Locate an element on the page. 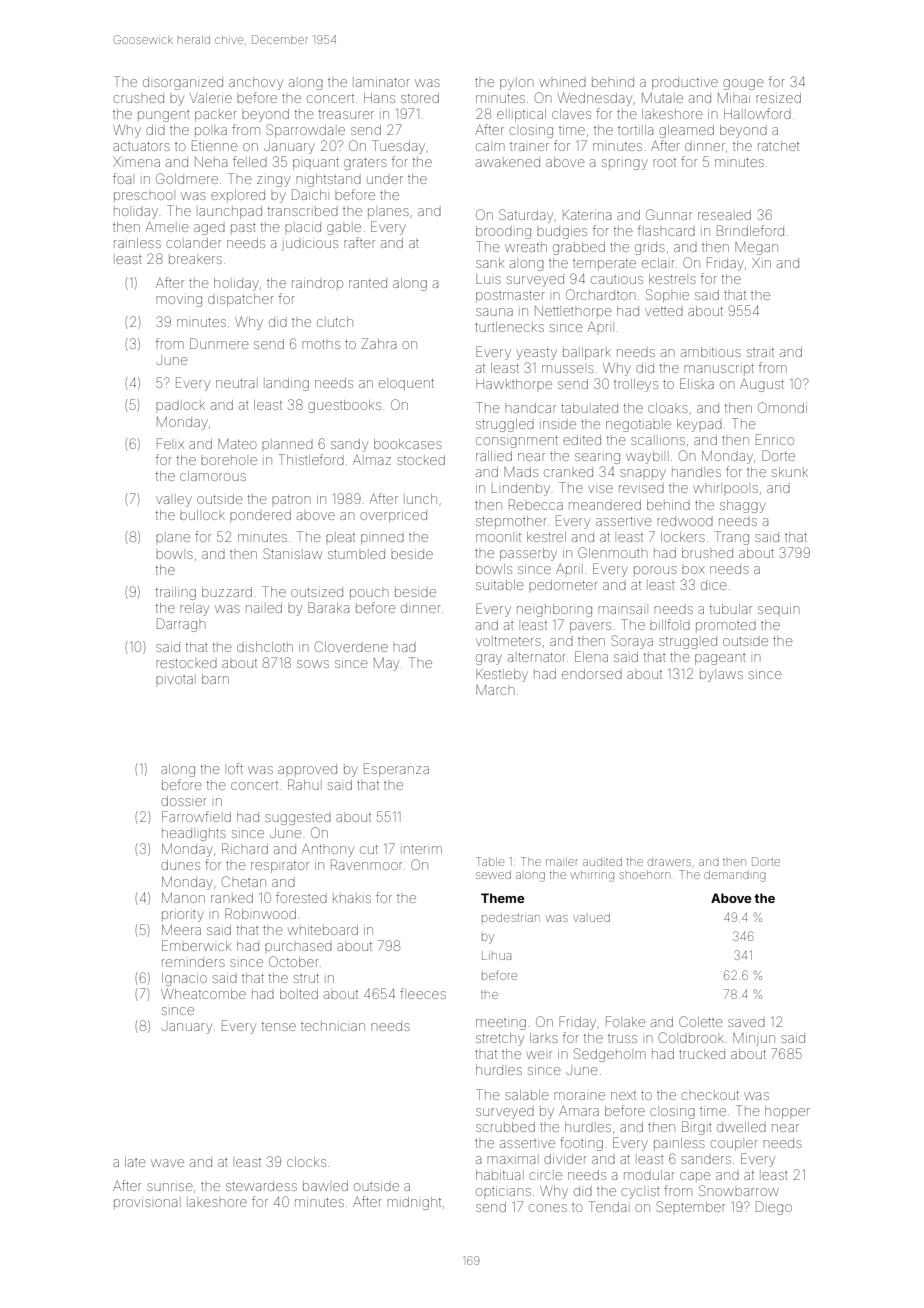 The height and width of the document is (1308, 924). dispatcher is located at coordinates (241, 300).
